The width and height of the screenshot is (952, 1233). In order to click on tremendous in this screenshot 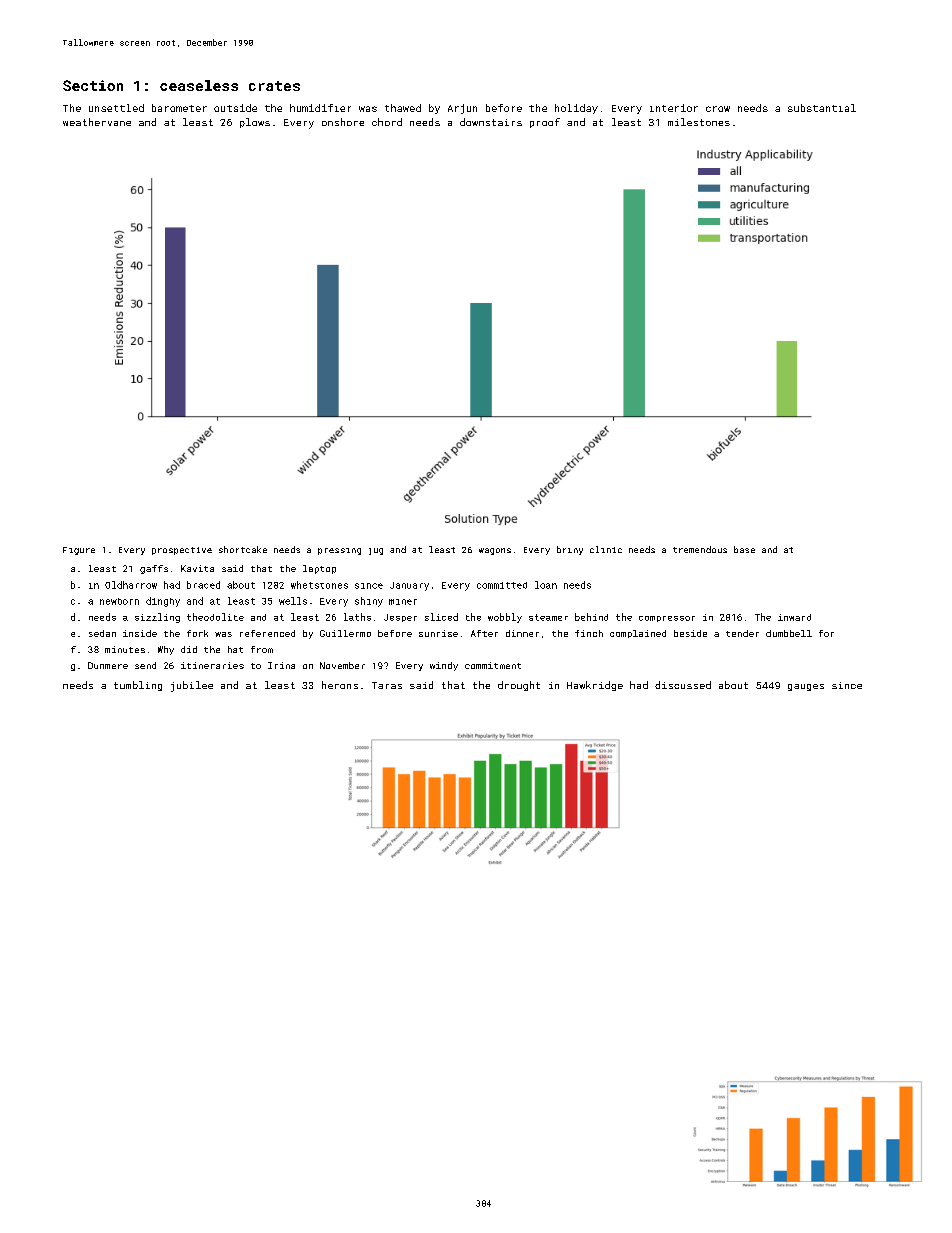, I will do `click(700, 549)`.
